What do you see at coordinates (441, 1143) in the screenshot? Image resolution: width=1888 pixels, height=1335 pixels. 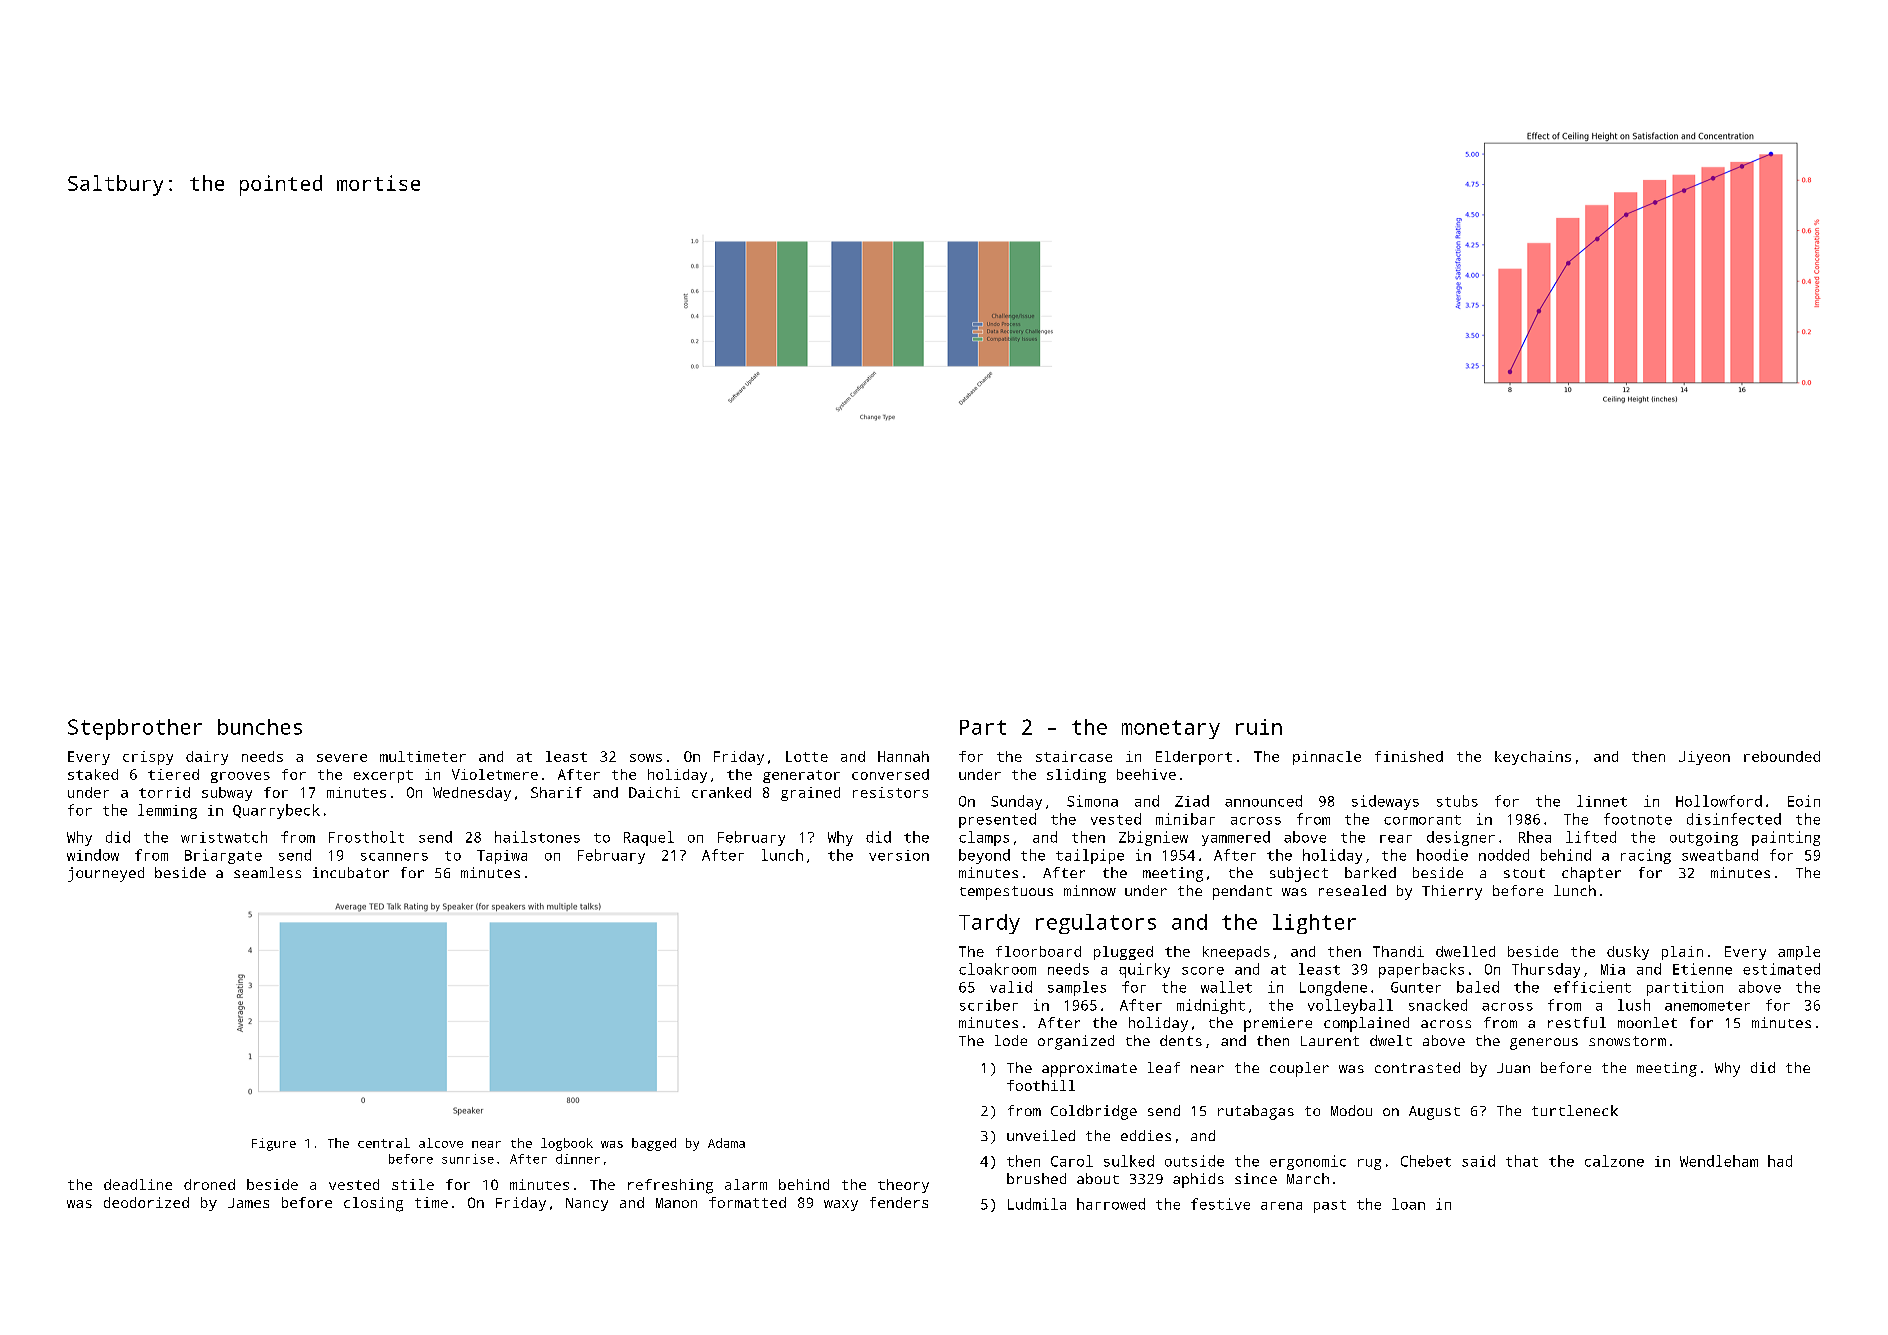 I see `alcove` at bounding box center [441, 1143].
